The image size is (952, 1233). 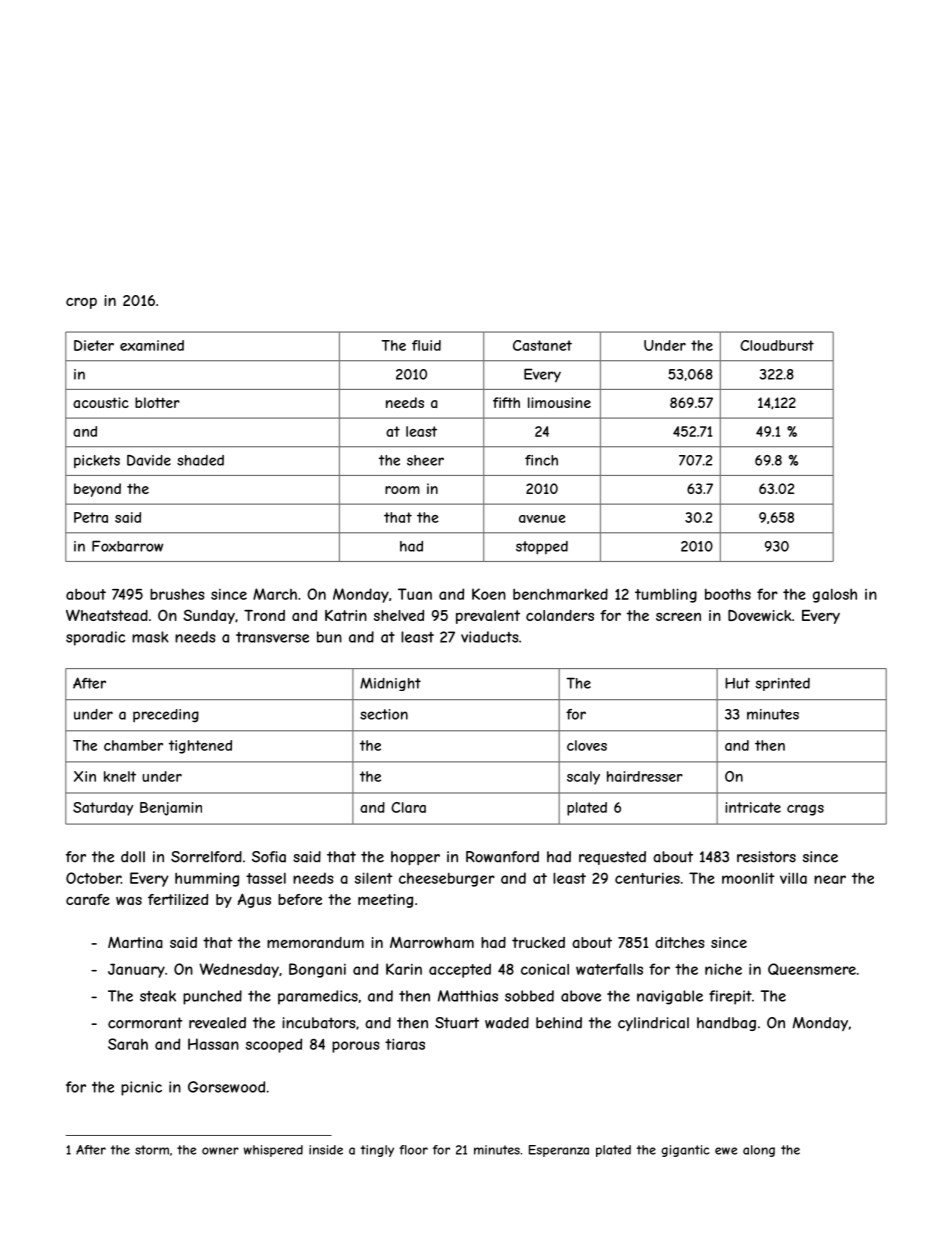 I want to click on fluid, so click(x=426, y=345).
